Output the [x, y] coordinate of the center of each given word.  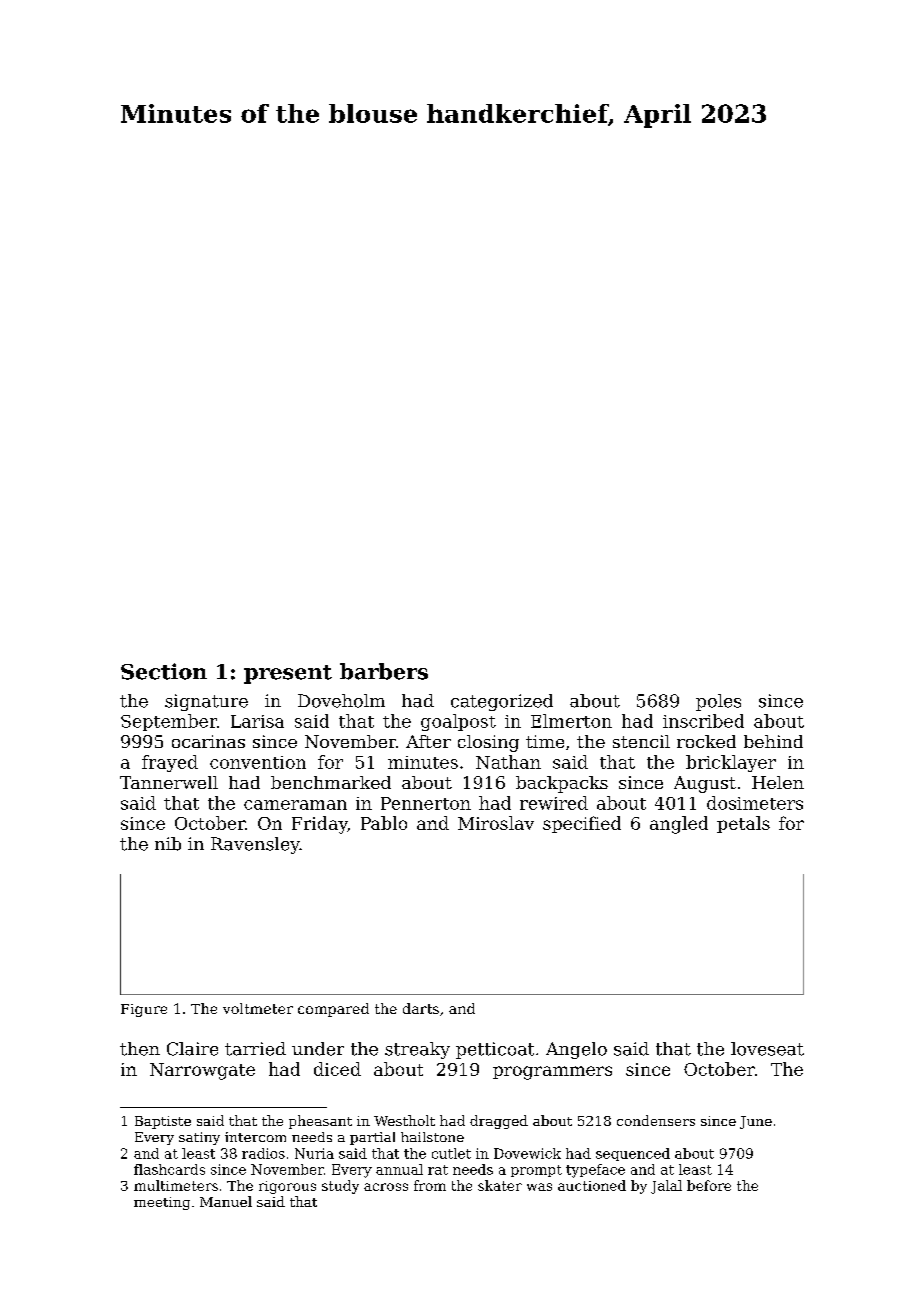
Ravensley [255, 845]
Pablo [384, 823]
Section [164, 671]
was [539, 1187]
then [140, 1049]
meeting [162, 1203]
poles [718, 702]
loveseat [767, 1049]
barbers [384, 671]
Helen [778, 782]
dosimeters [755, 803]
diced [337, 1069]
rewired [554, 803]
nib [168, 844]
